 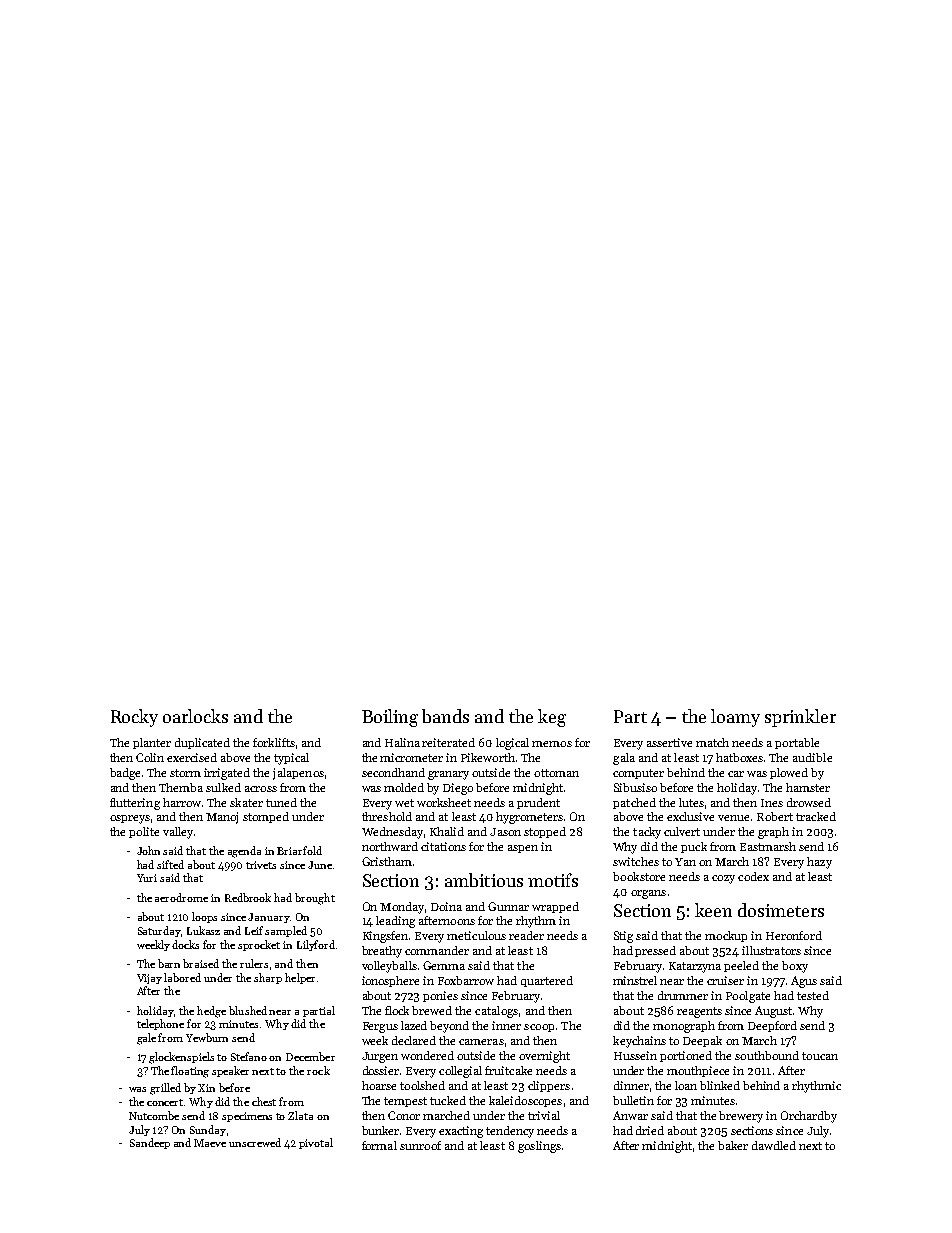 What do you see at coordinates (380, 1027) in the page?
I see `Fergus` at bounding box center [380, 1027].
